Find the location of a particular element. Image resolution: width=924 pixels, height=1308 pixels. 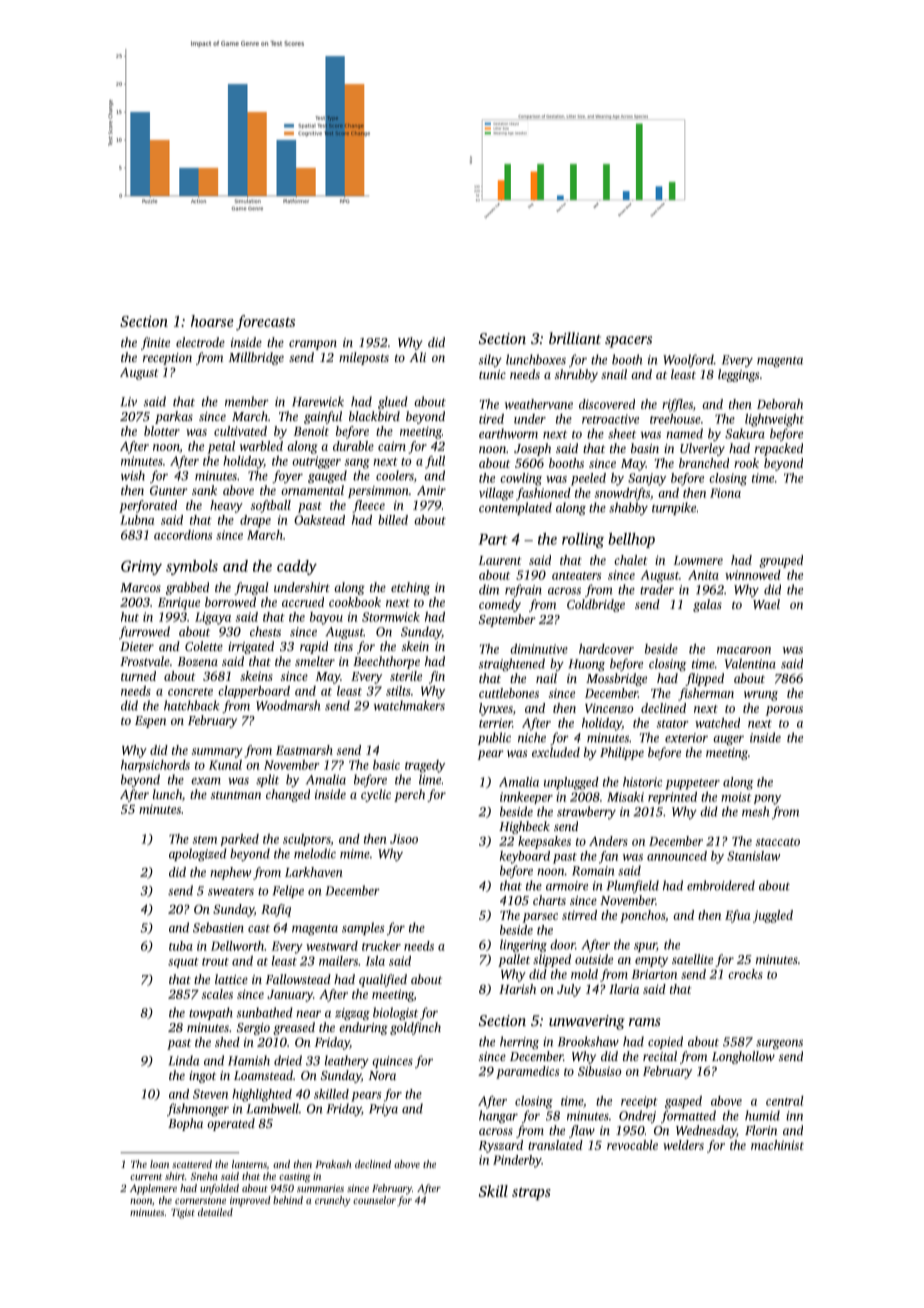

qualified is located at coordinates (383, 980).
